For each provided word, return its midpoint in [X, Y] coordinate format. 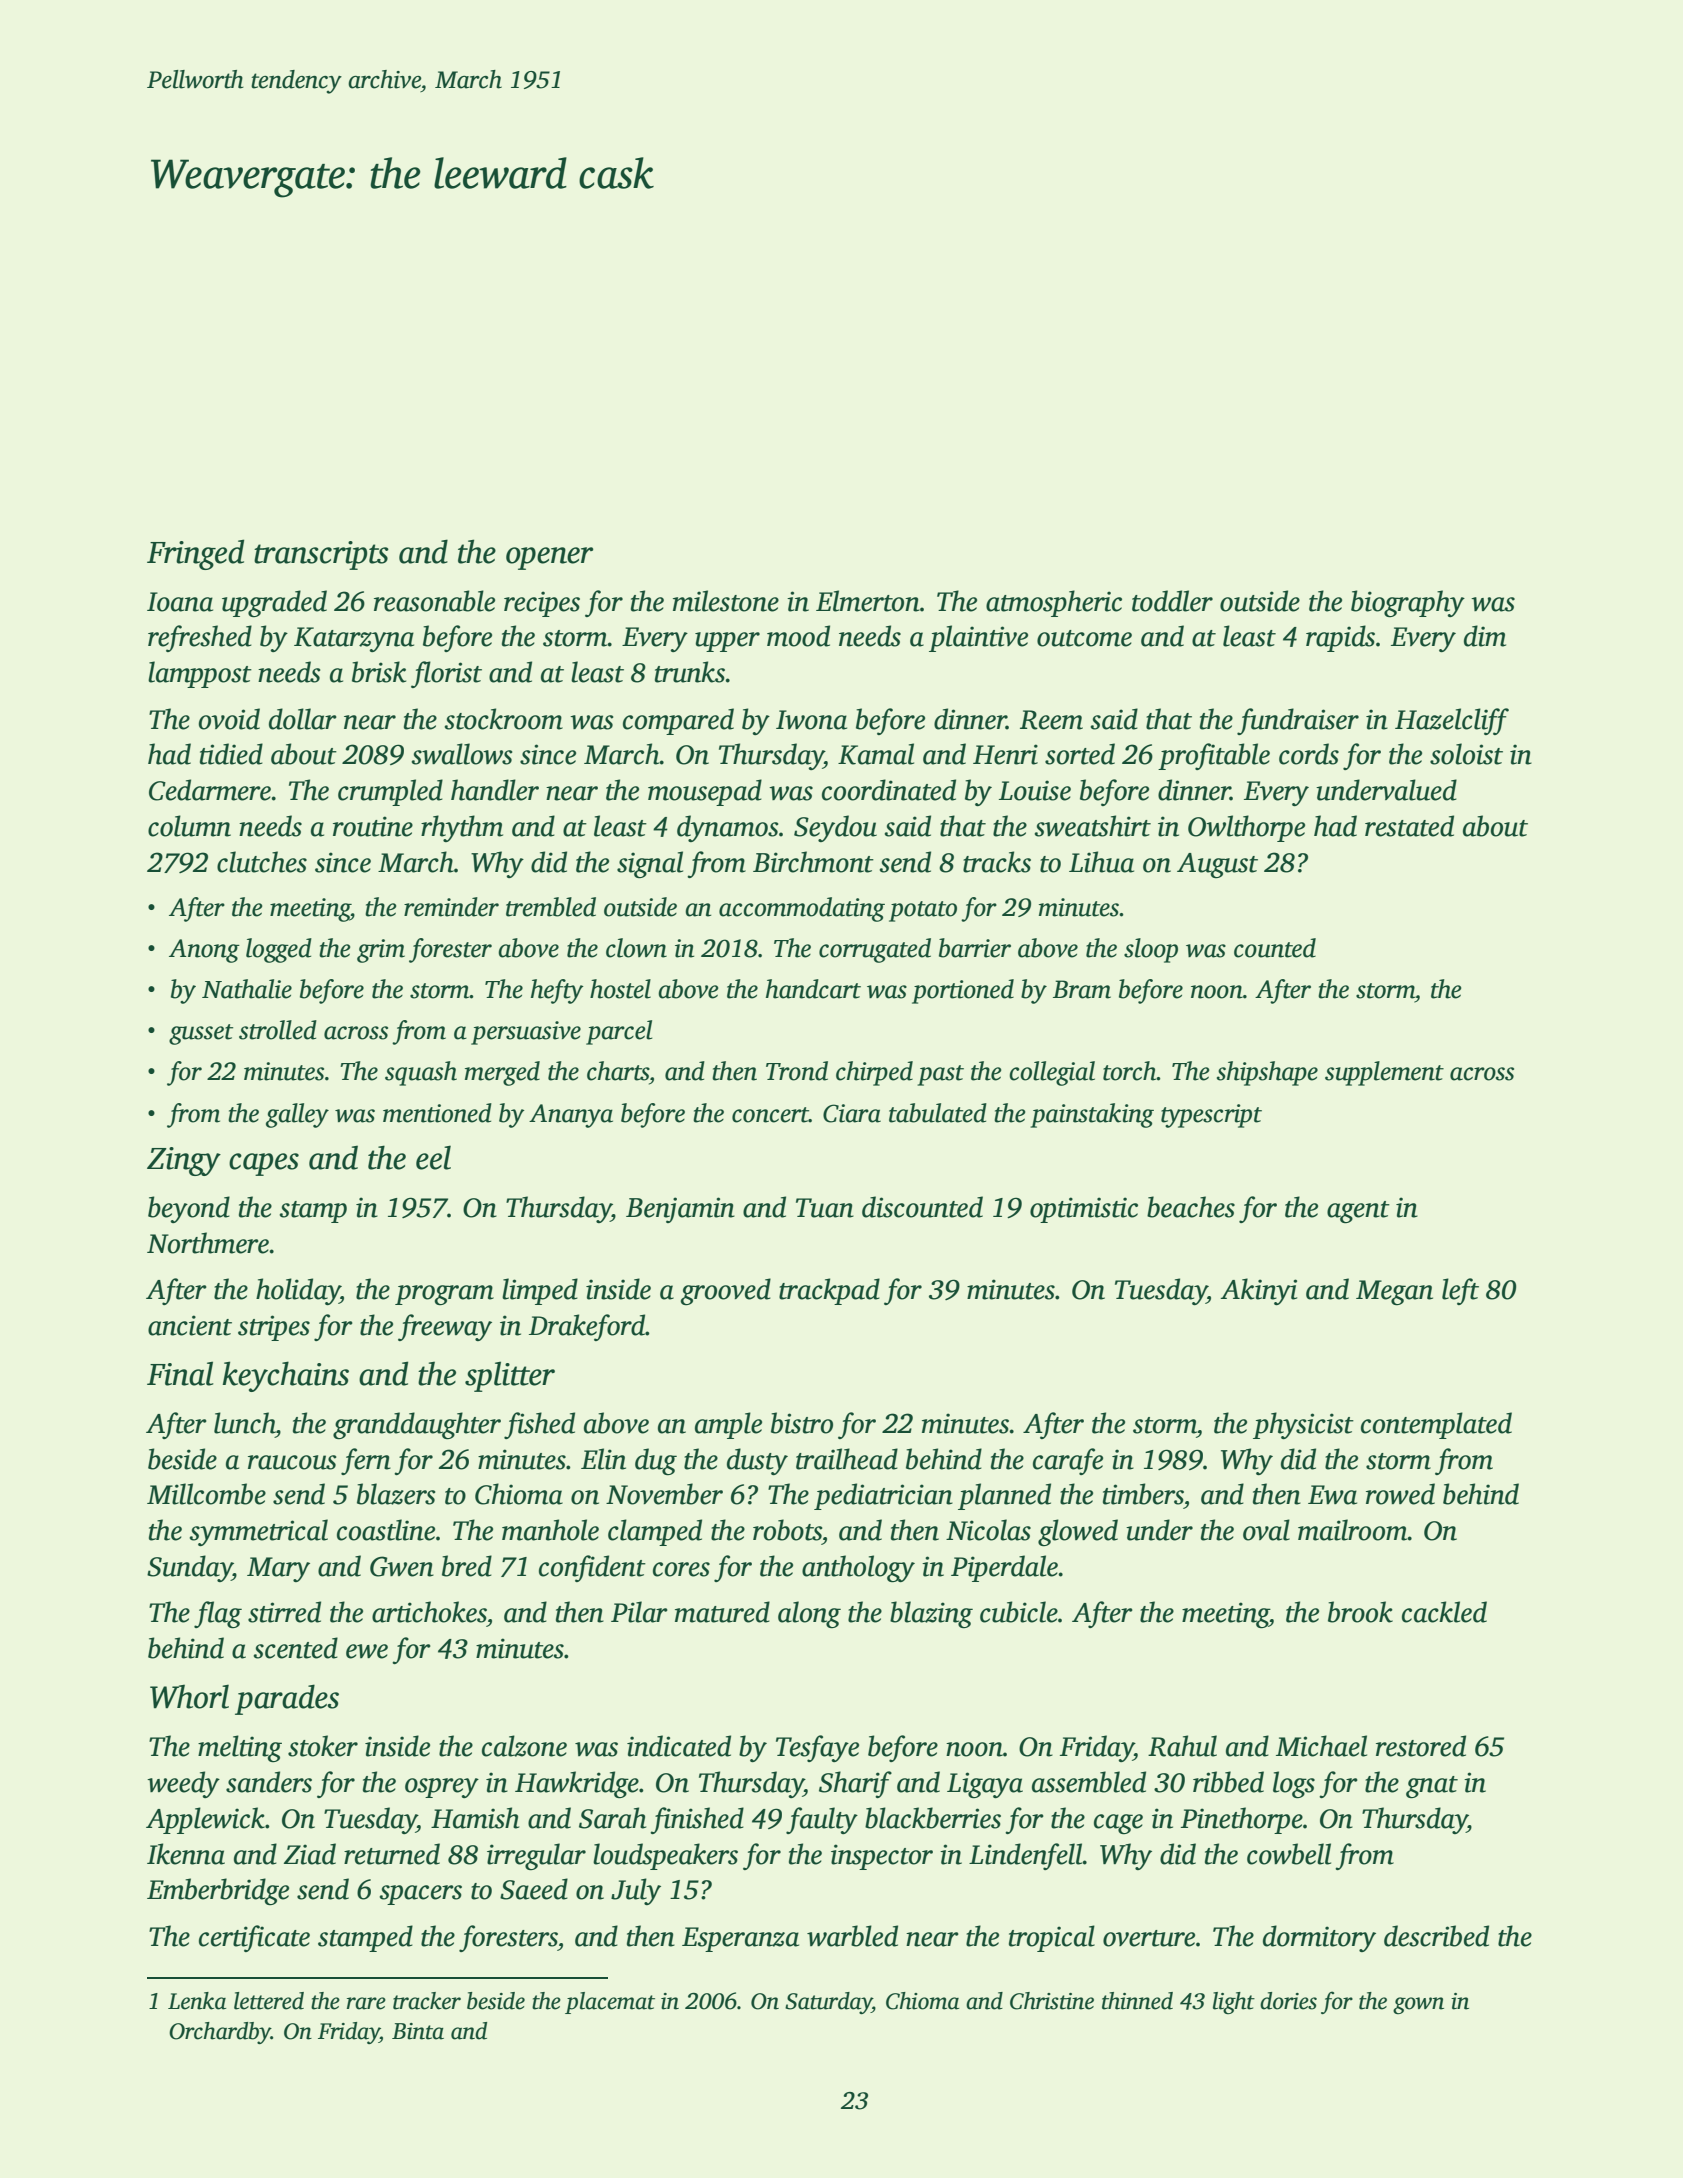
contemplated [1436, 1425]
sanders [269, 1782]
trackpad [829, 1291]
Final [180, 1373]
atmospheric [1054, 603]
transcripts [321, 555]
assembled [1089, 1782]
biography [1408, 603]
